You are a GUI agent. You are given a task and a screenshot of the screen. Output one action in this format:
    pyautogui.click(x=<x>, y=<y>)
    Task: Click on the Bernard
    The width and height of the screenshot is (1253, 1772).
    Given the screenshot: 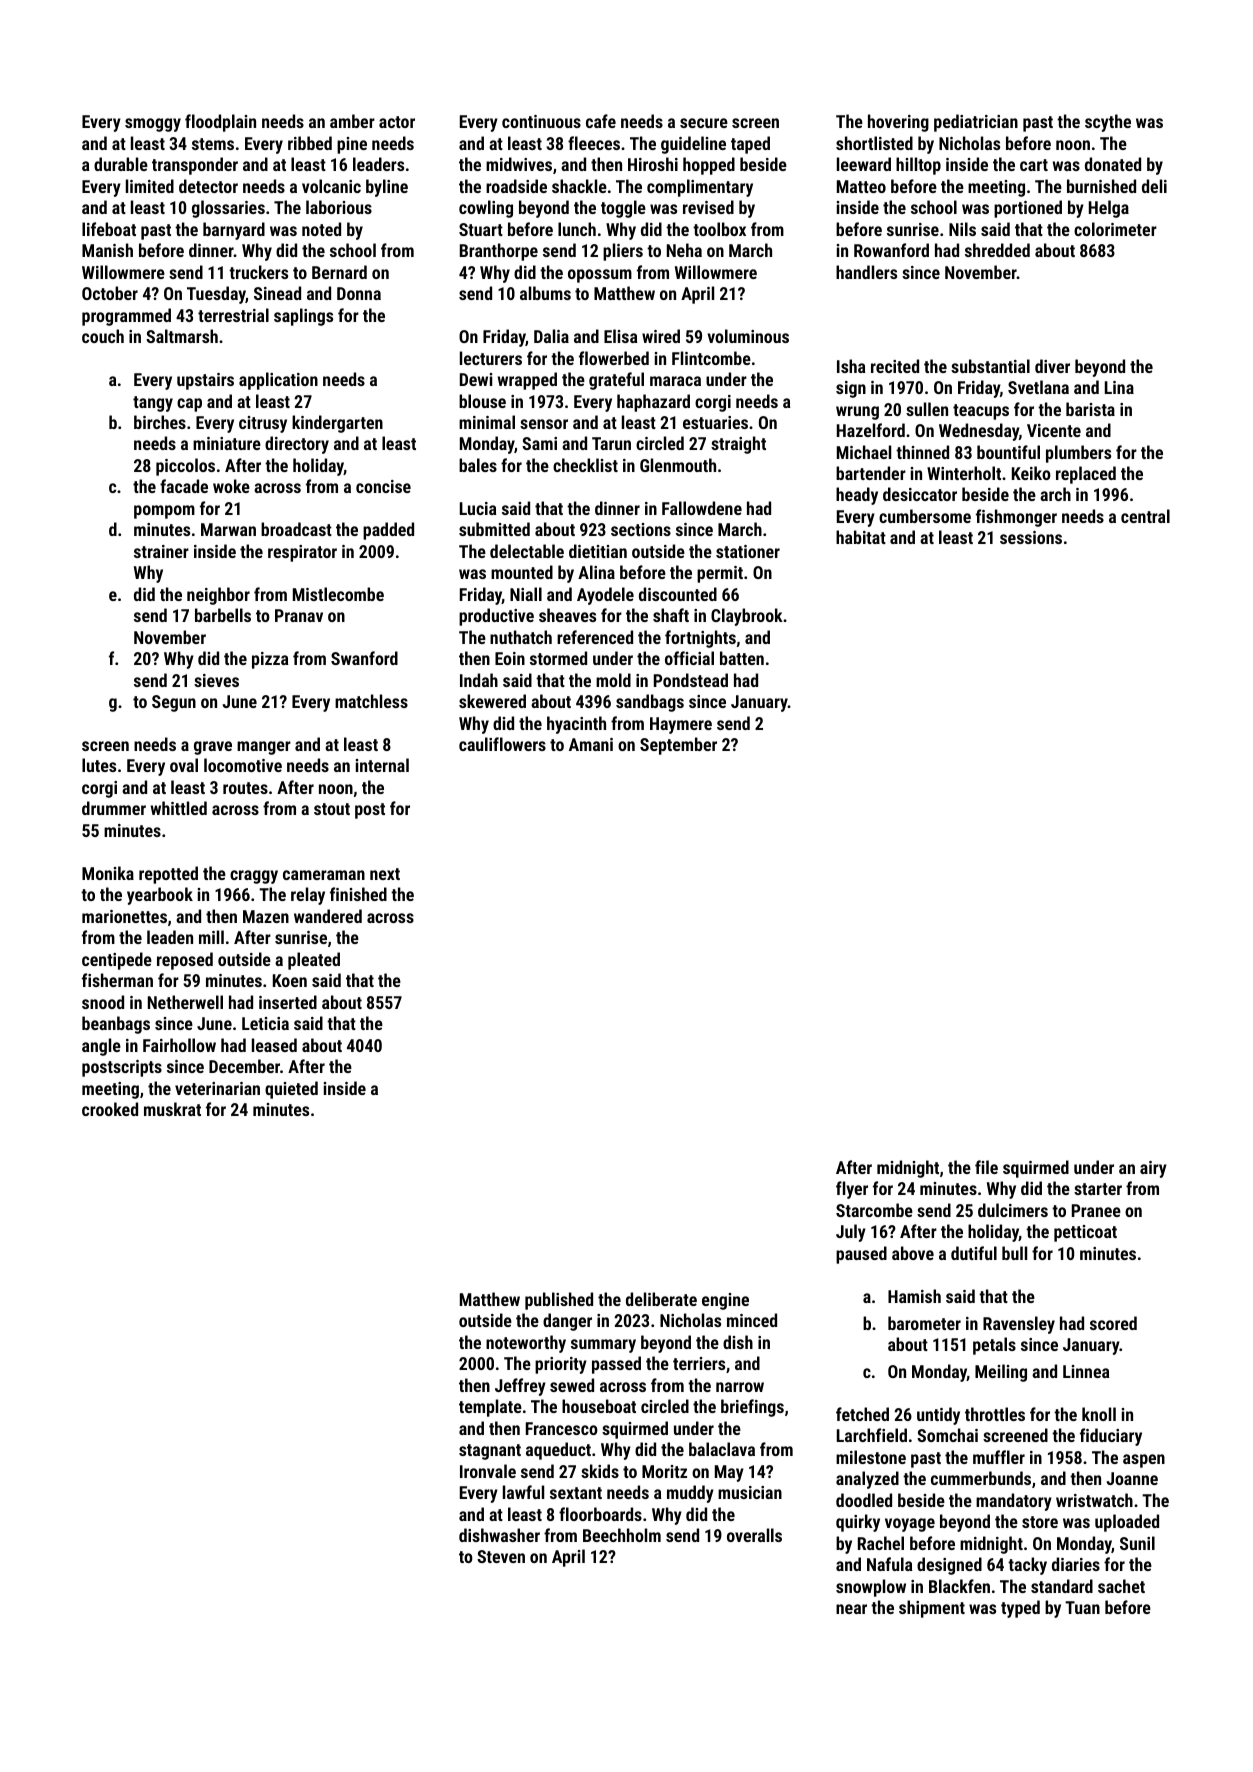 What is the action you would take?
    pyautogui.click(x=339, y=272)
